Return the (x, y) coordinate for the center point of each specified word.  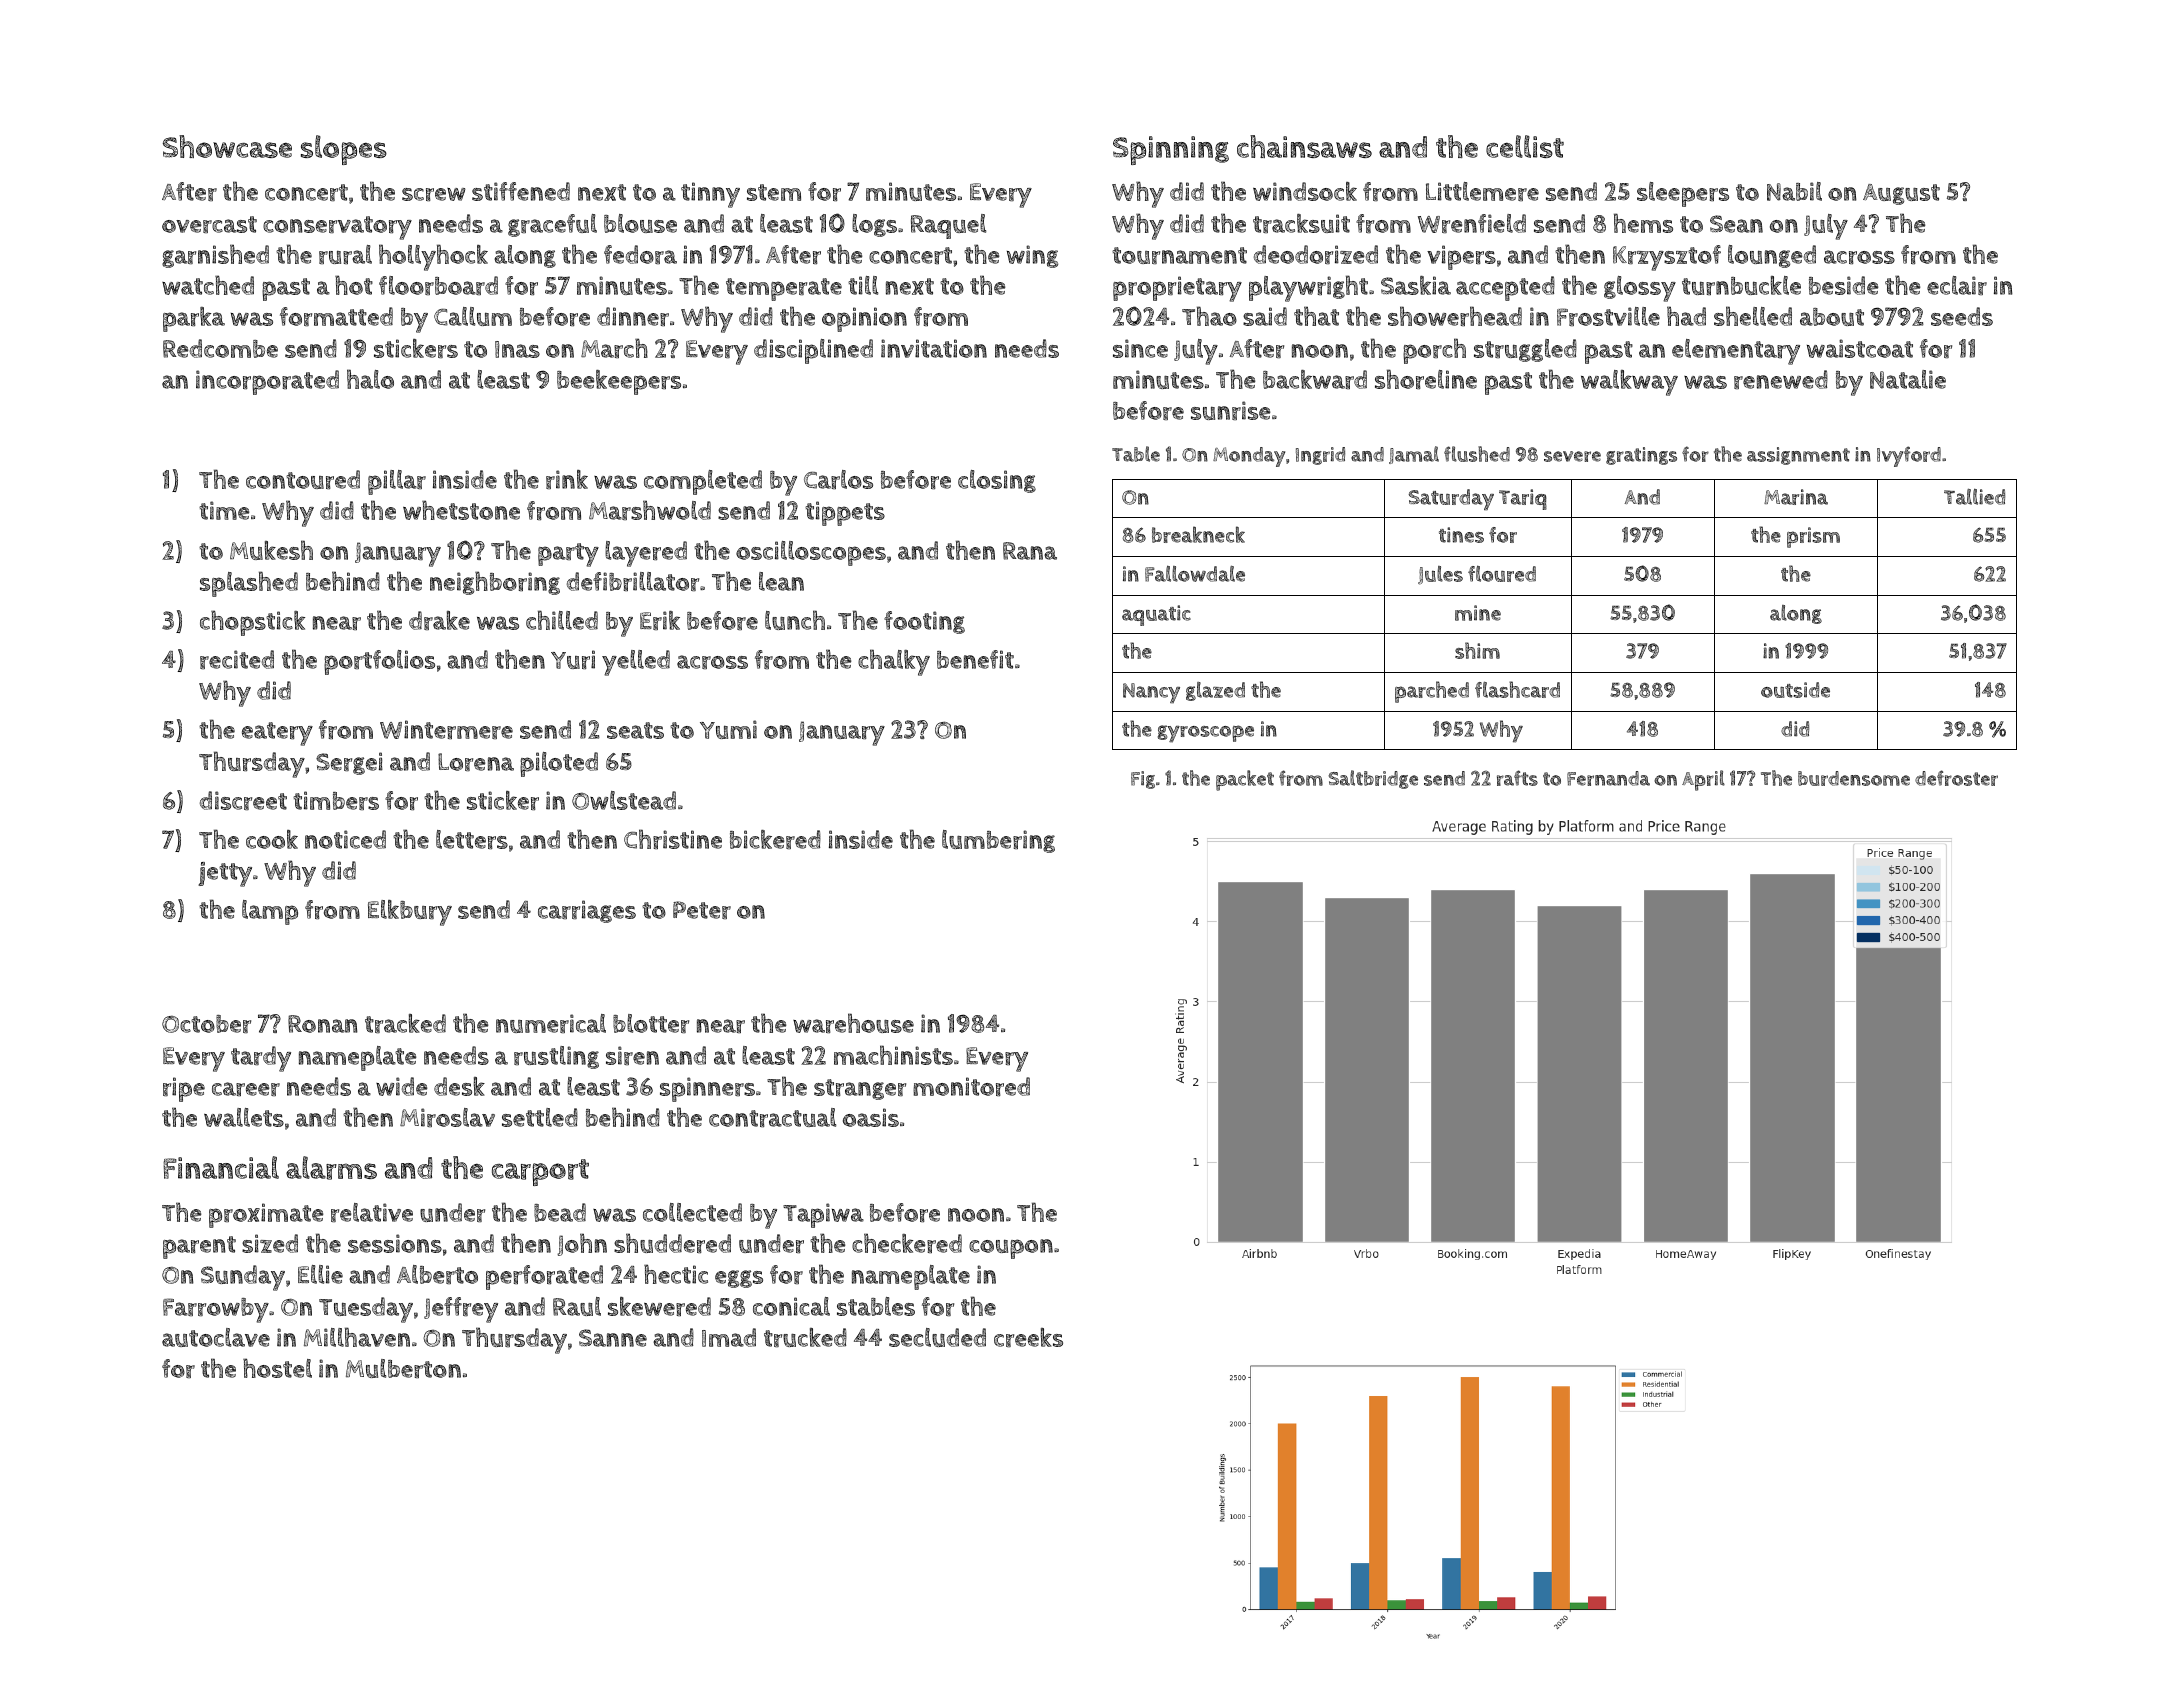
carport (540, 1172)
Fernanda (1608, 778)
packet (1245, 780)
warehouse (853, 1023)
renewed (1781, 379)
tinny (710, 195)
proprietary (1177, 289)
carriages (587, 911)
